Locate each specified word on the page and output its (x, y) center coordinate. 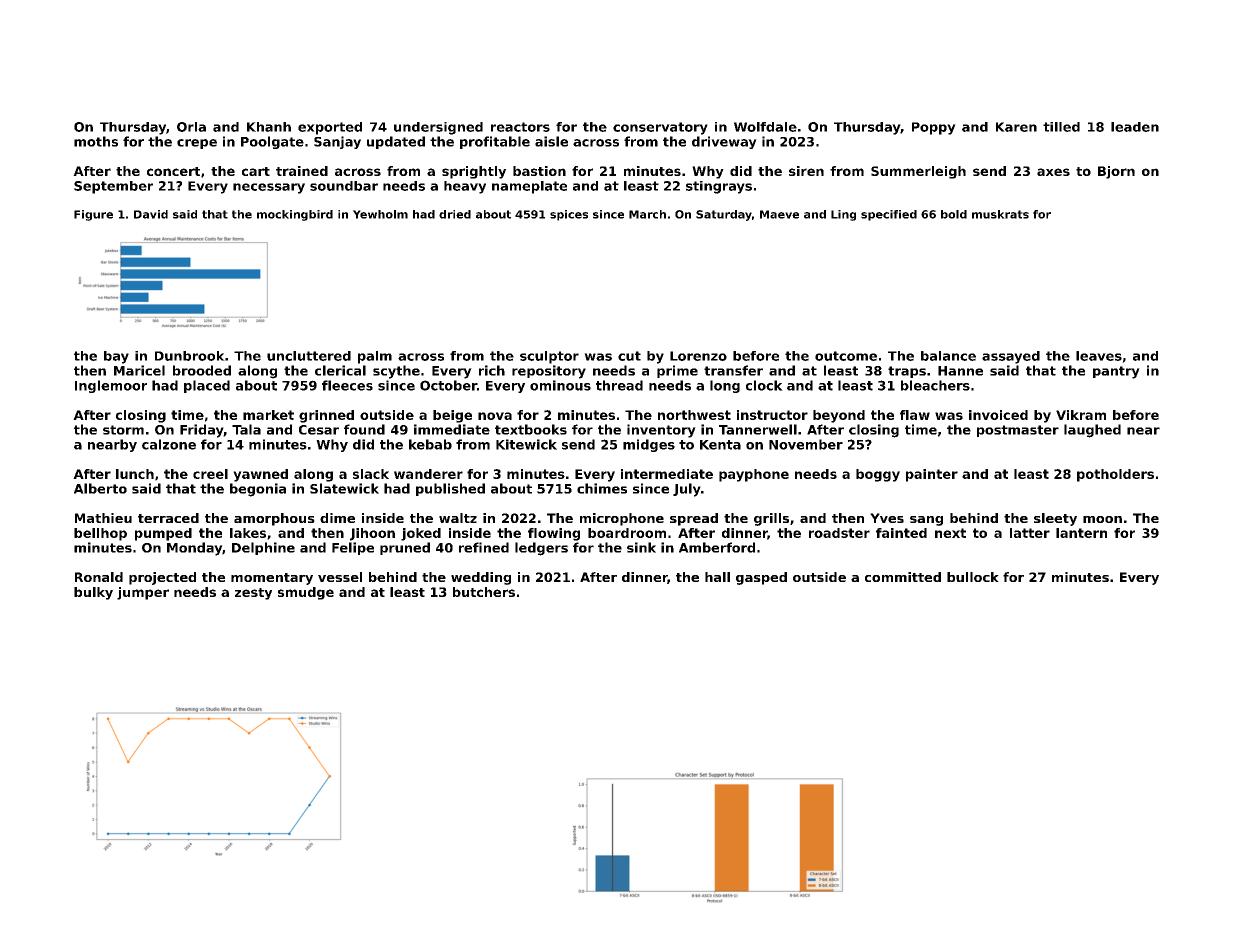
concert (173, 171)
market (268, 415)
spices (569, 215)
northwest (694, 415)
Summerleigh (918, 172)
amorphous (274, 519)
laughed (1092, 431)
